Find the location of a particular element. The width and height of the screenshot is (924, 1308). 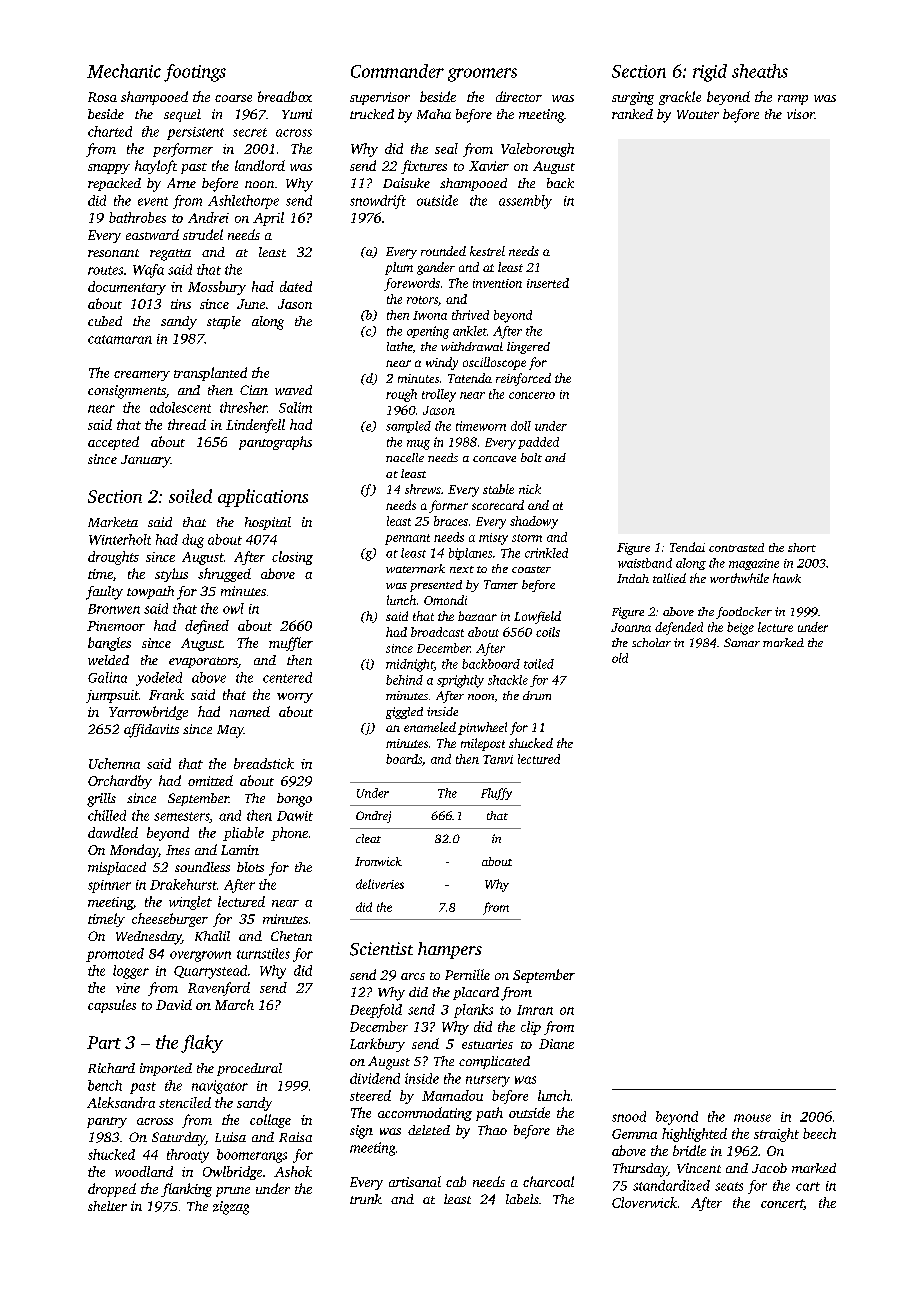

yodeled is located at coordinates (159, 679).
